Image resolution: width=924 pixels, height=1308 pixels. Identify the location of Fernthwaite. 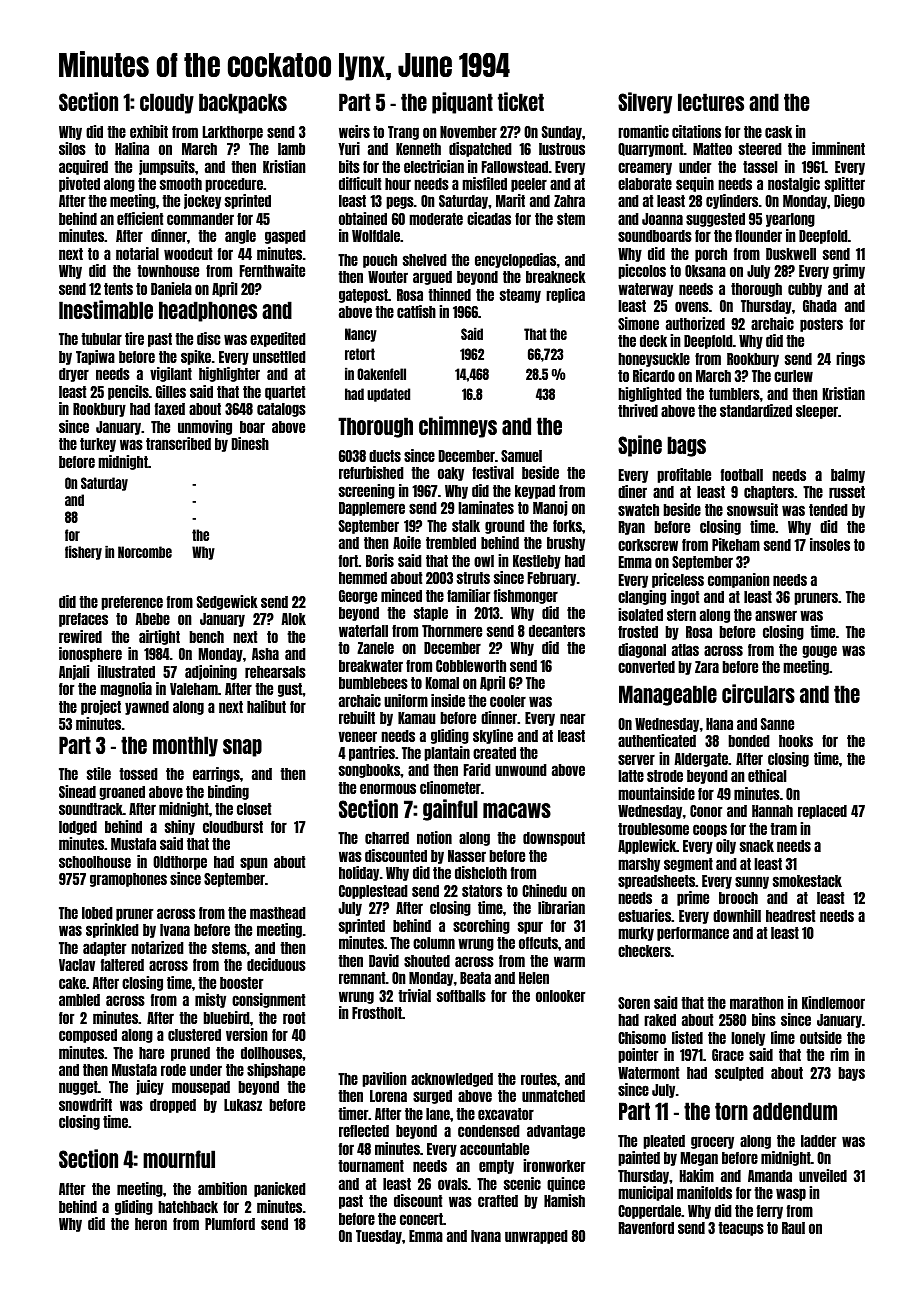
(272, 270).
